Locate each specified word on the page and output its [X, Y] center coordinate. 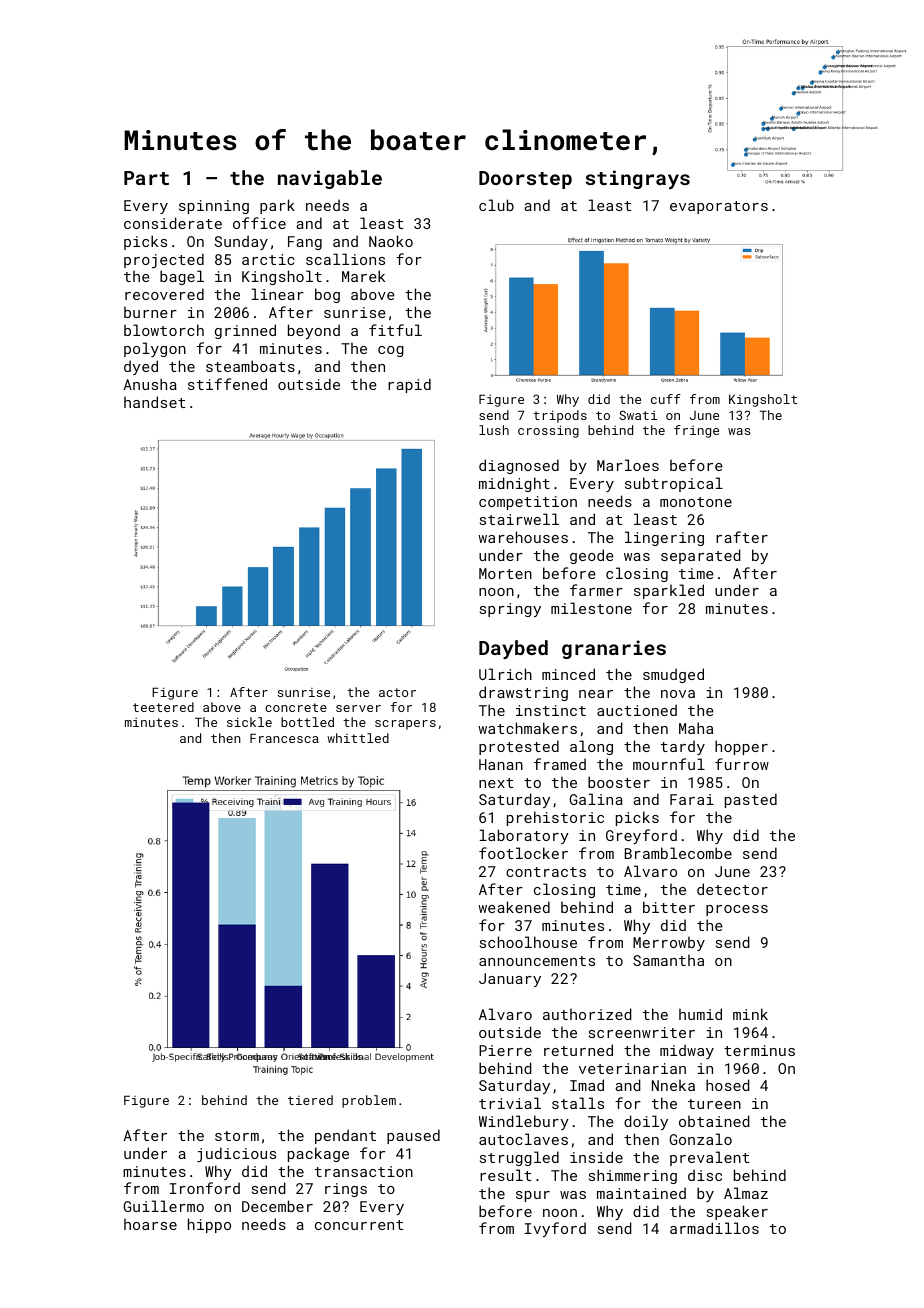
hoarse [150, 1224]
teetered [163, 707]
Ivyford [555, 1229]
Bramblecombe [678, 853]
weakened [514, 907]
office [259, 223]
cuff [666, 399]
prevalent [709, 1158]
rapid [409, 385]
